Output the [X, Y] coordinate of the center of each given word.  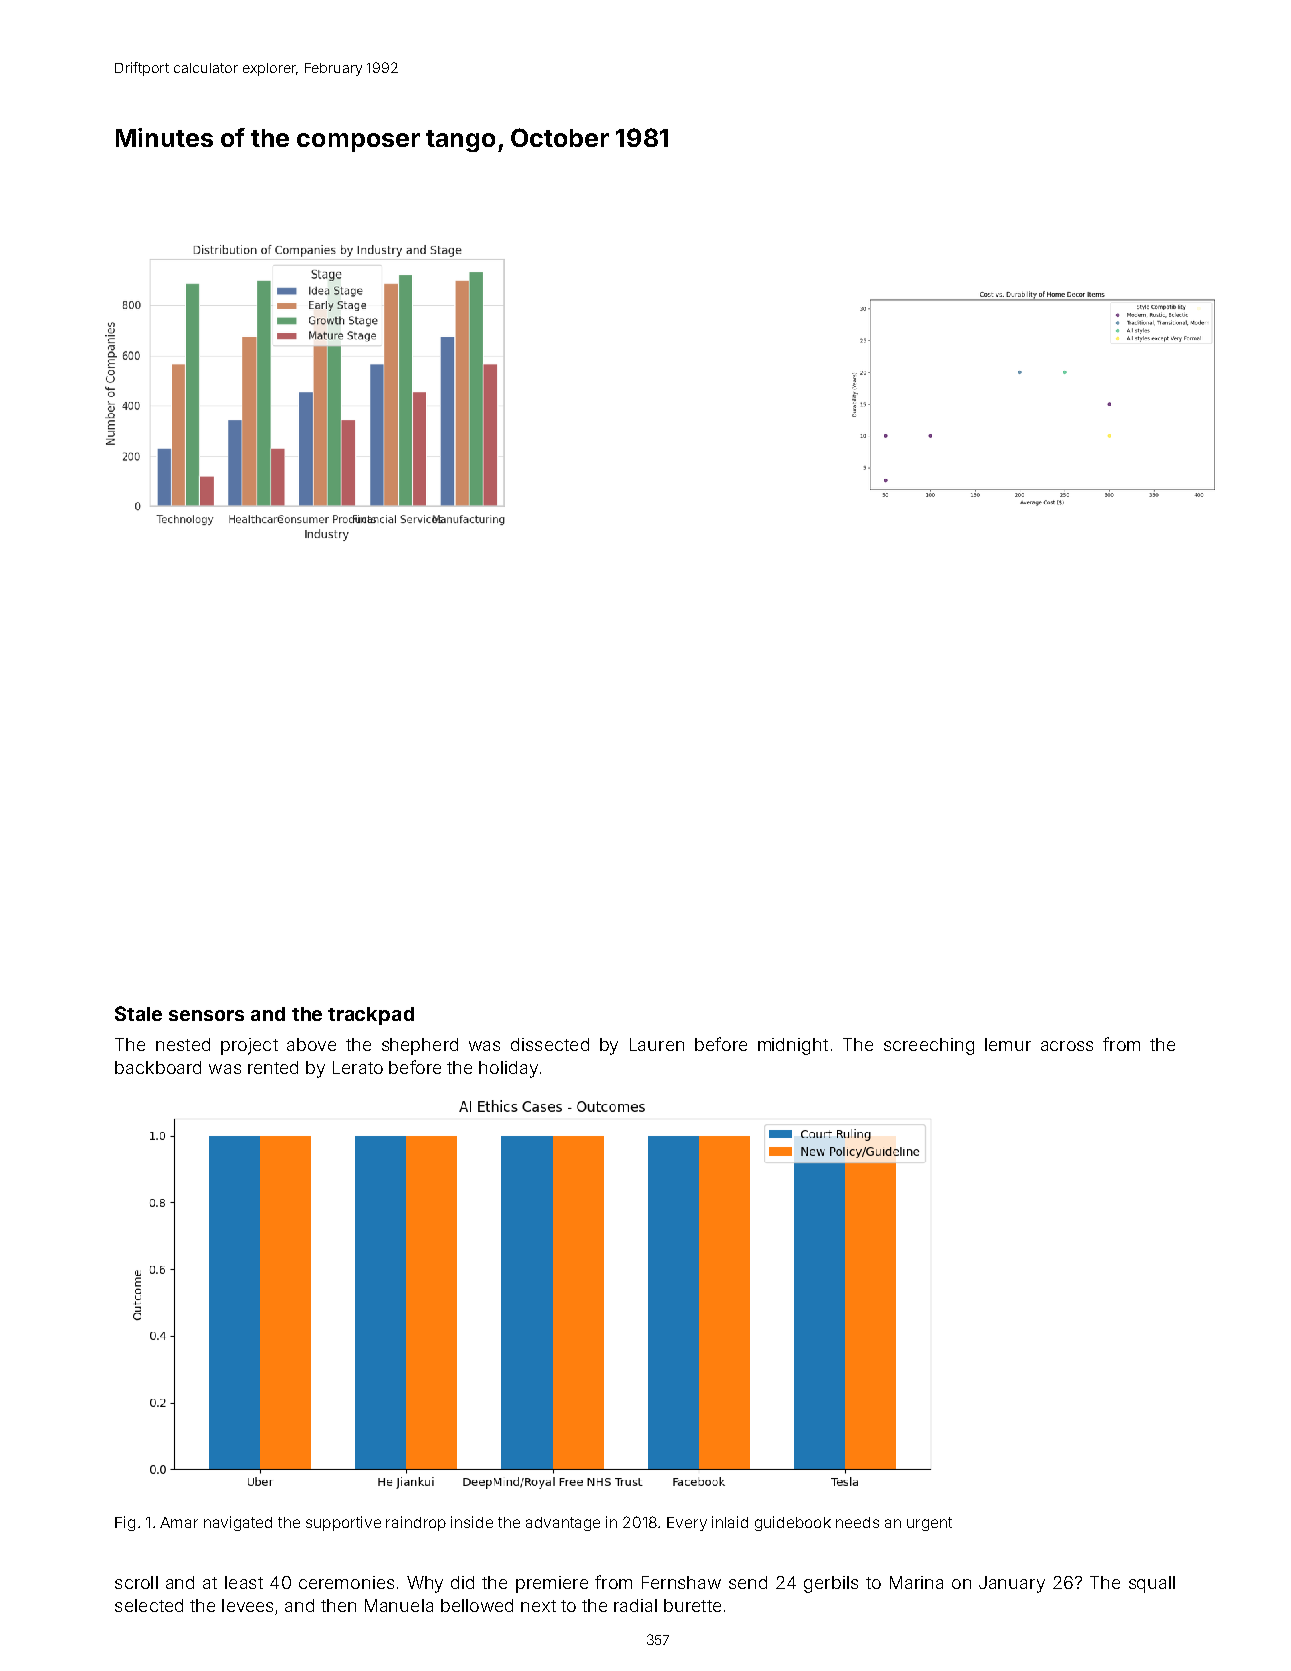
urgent [929, 1524]
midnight [793, 1046]
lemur [1008, 1044]
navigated [238, 1523]
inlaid [730, 1522]
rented [273, 1067]
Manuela [399, 1605]
